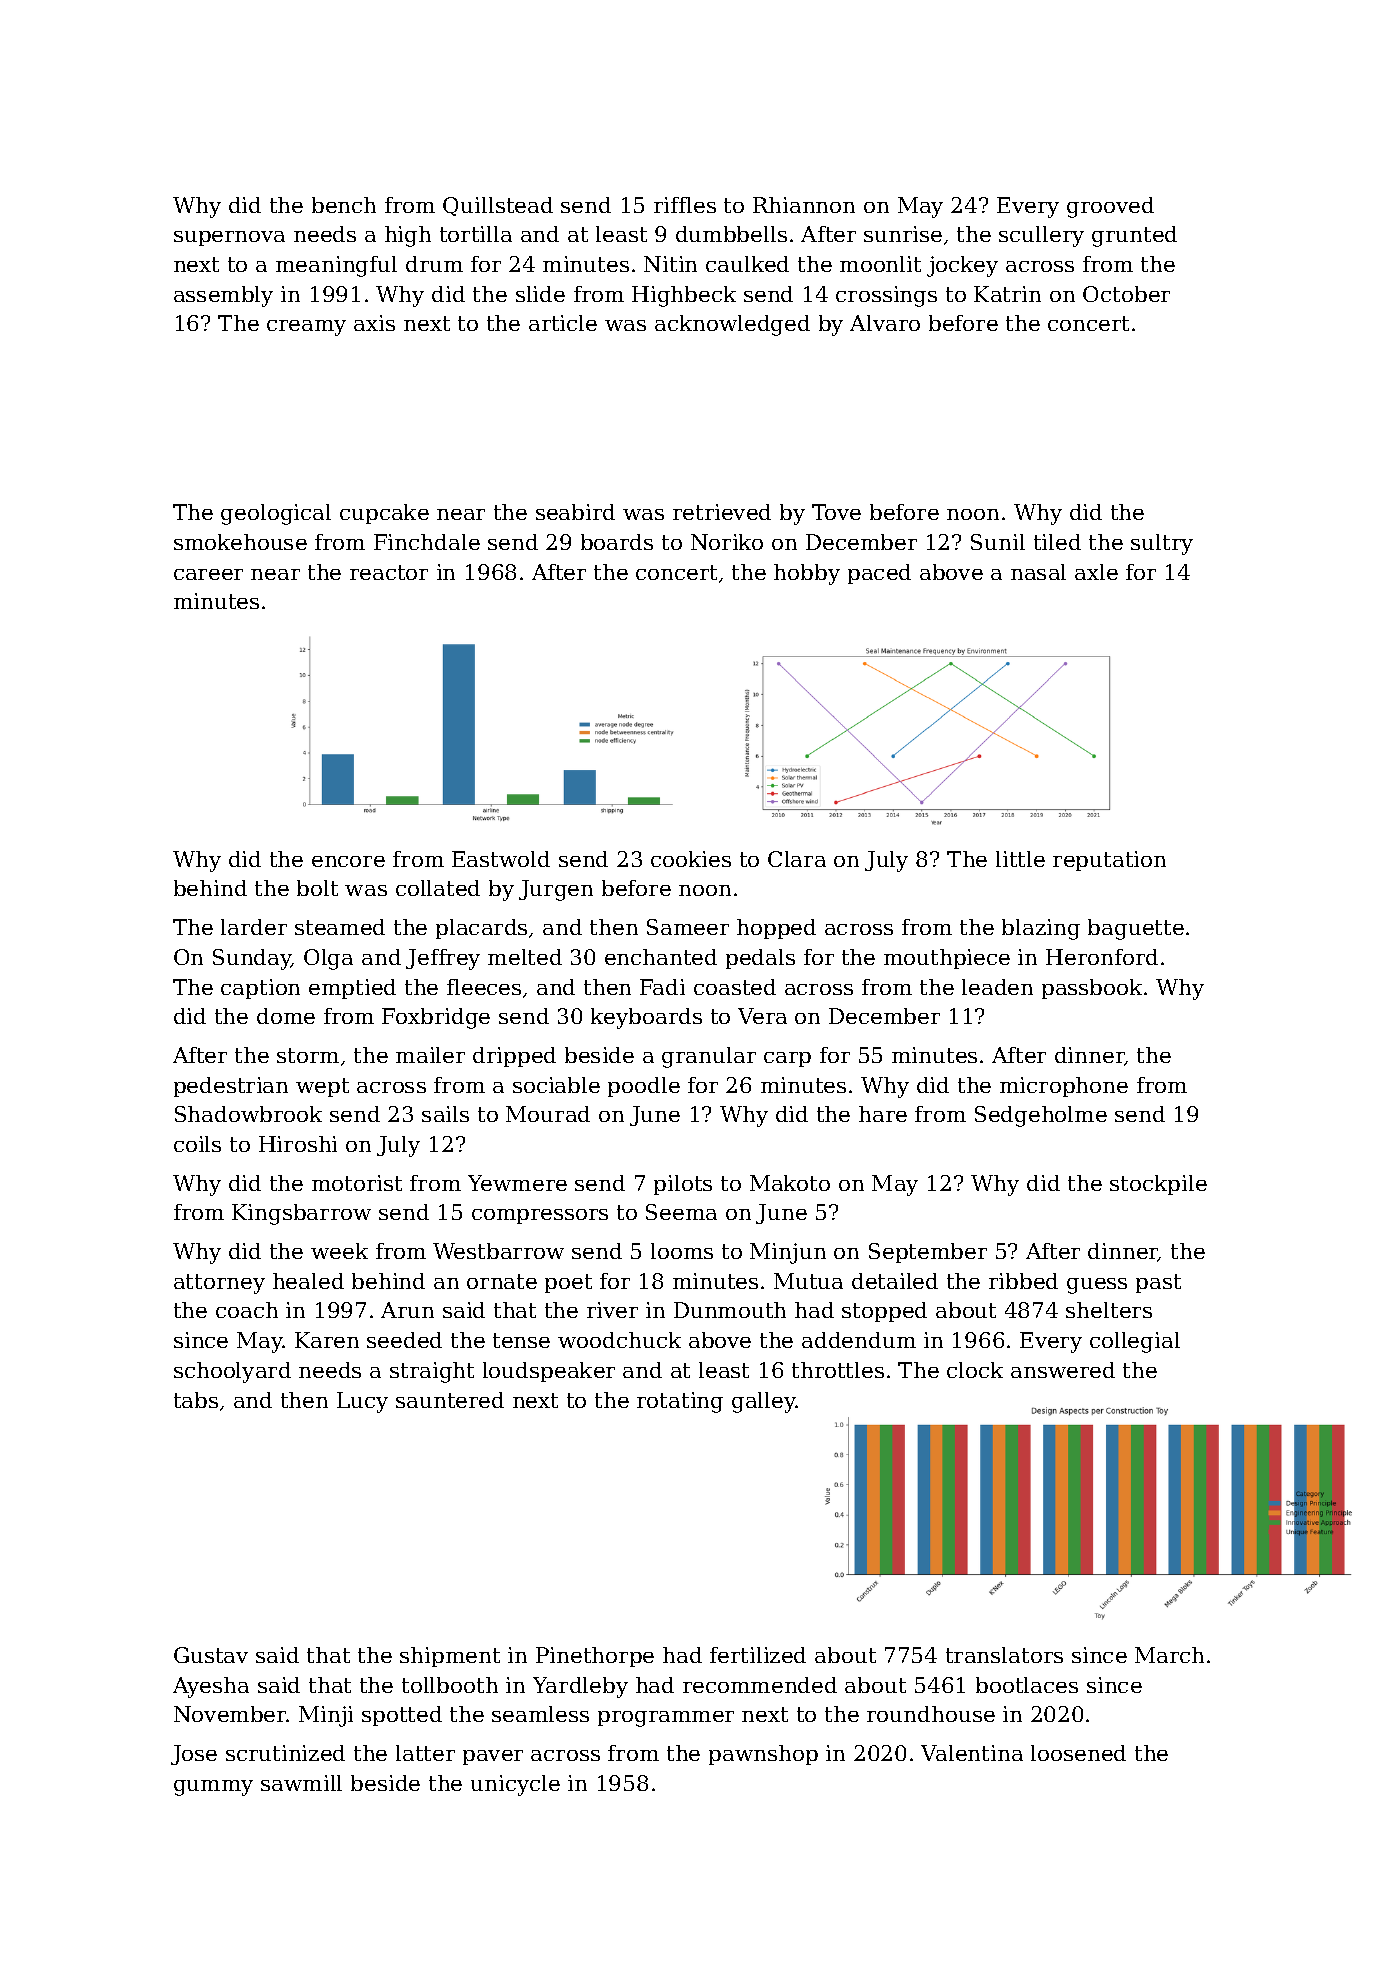 This screenshot has height=1969, width=1386. What do you see at coordinates (1020, 859) in the screenshot?
I see `little` at bounding box center [1020, 859].
